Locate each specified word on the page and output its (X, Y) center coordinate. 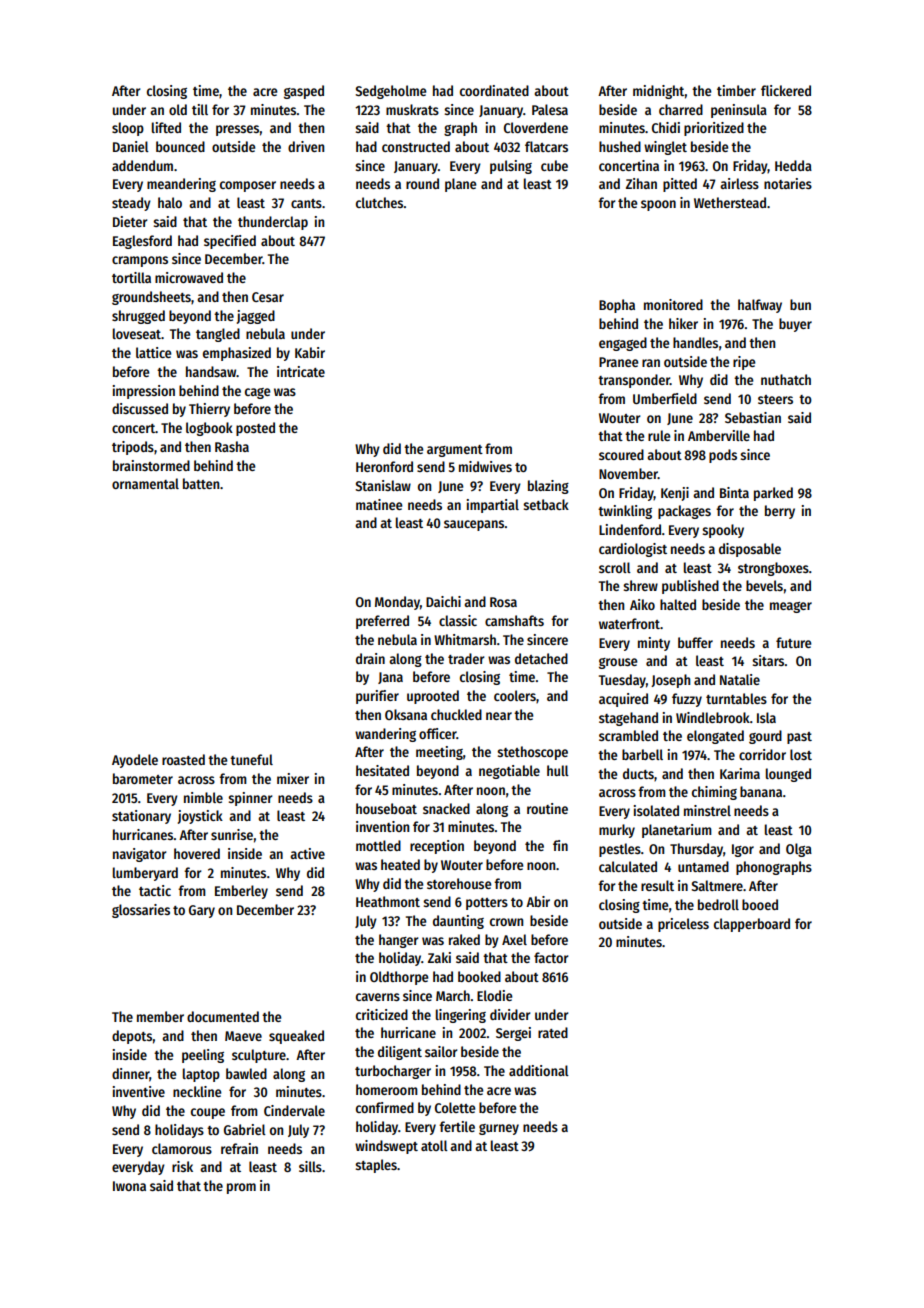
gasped (304, 92)
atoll (434, 1145)
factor (551, 957)
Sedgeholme (391, 92)
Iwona (129, 1186)
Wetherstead (730, 202)
